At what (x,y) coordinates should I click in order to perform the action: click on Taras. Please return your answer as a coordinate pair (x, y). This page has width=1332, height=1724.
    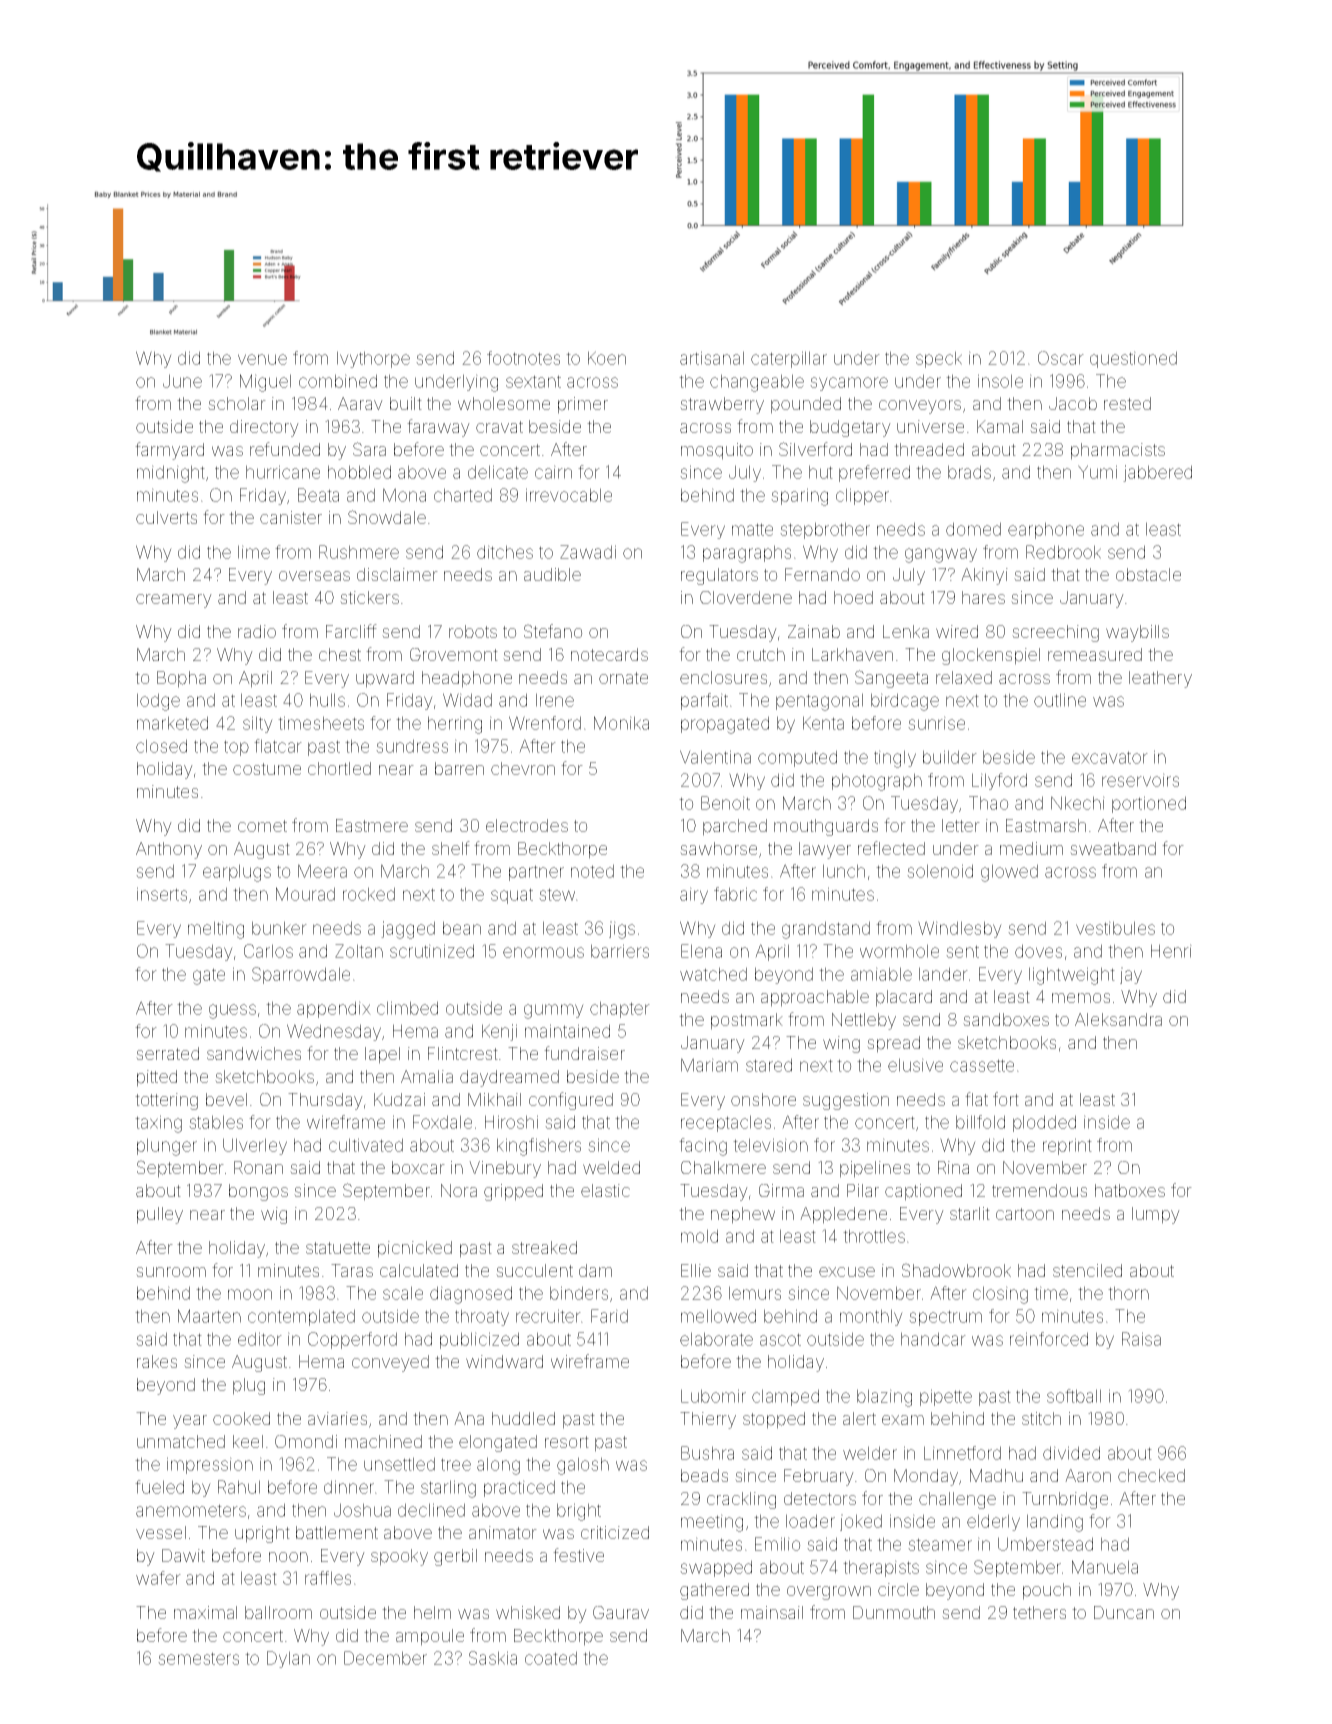
    Looking at the image, I should click on (352, 1270).
